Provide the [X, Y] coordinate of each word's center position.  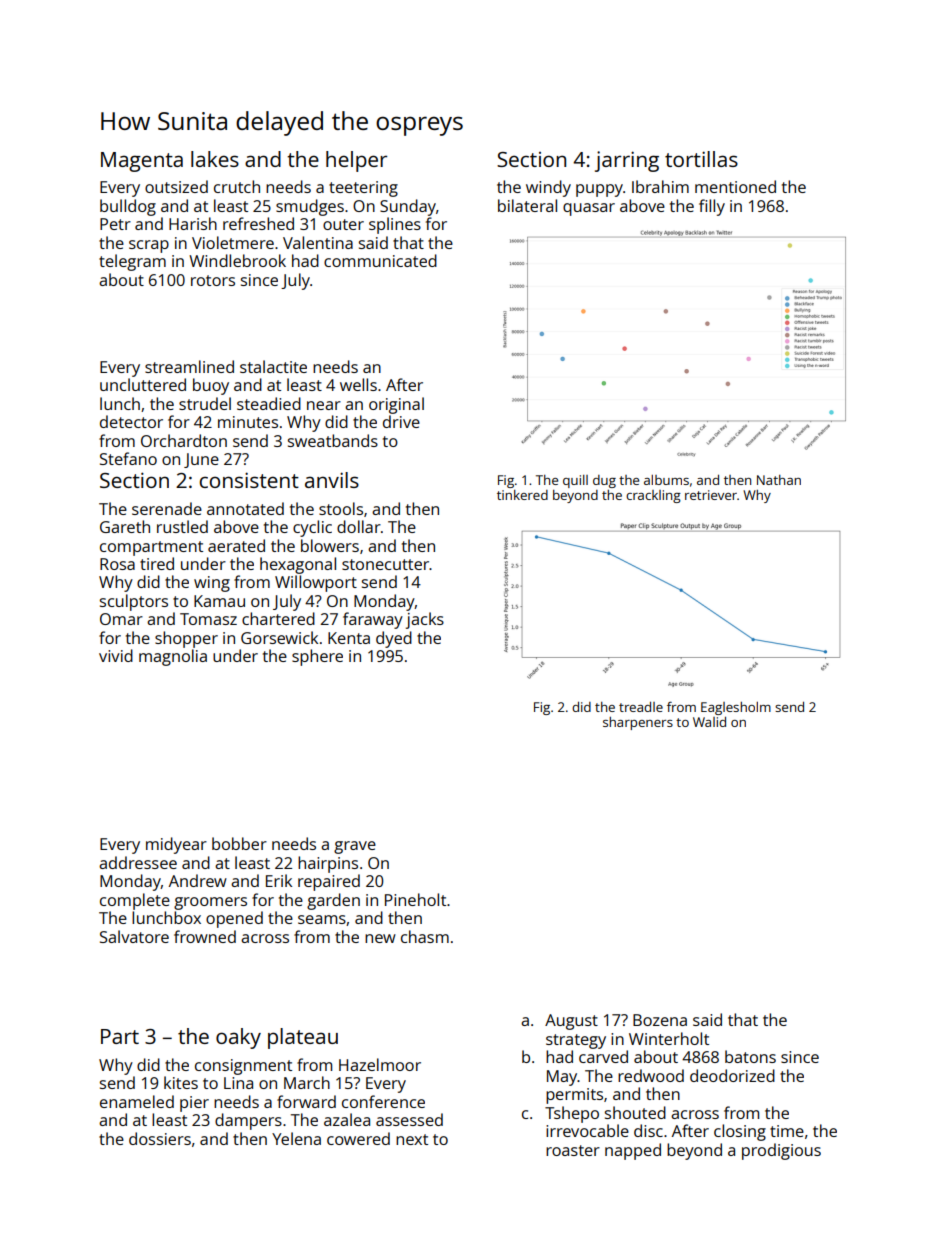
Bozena [660, 1020]
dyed [394, 639]
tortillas [701, 159]
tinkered [522, 495]
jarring [627, 161]
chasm [425, 936]
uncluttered [143, 384]
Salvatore [134, 936]
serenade [167, 508]
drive [401, 421]
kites [181, 1082]
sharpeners [638, 723]
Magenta [142, 162]
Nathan [779, 480]
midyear [176, 845]
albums [666, 480]
